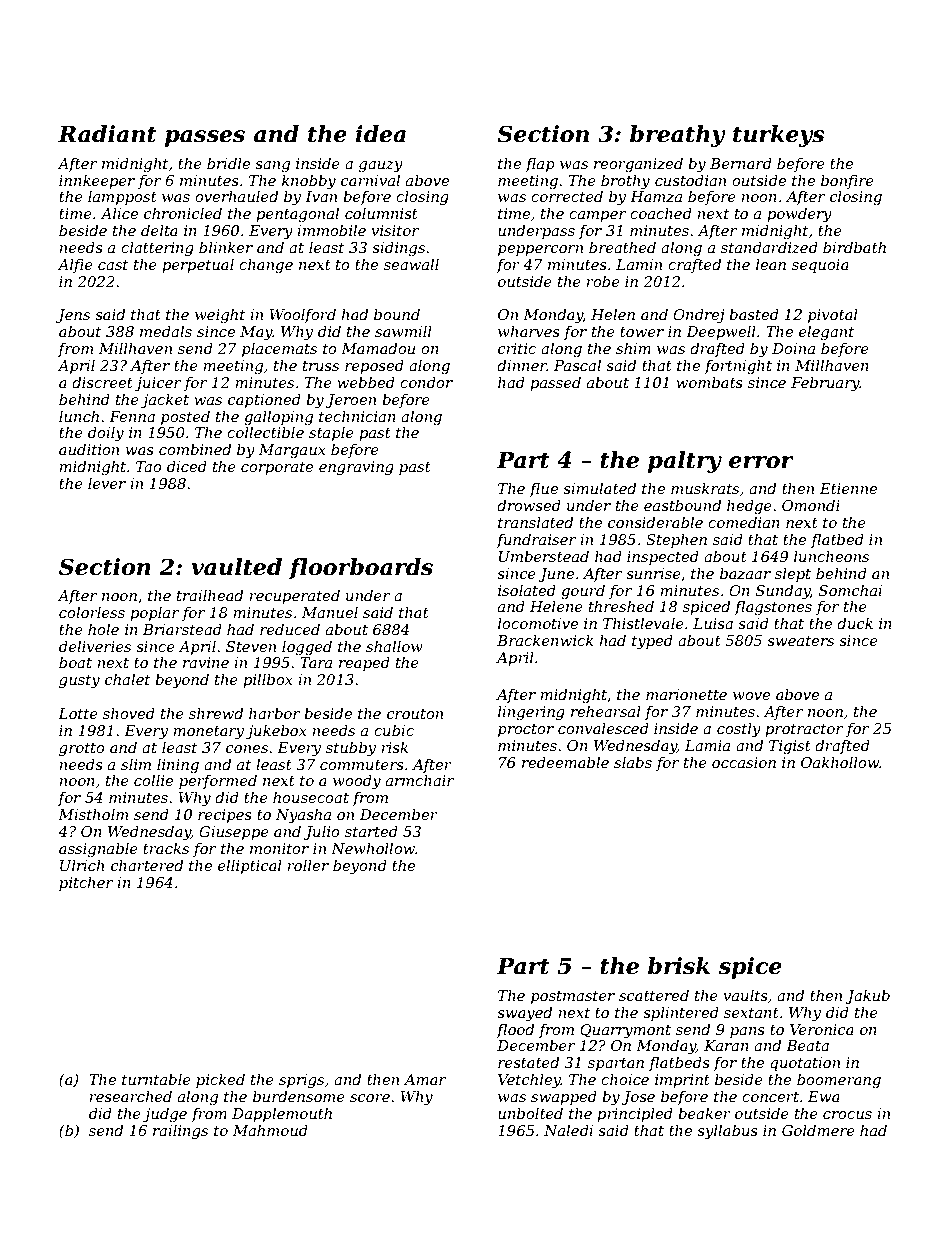  I want to click on elliptical, so click(250, 866).
